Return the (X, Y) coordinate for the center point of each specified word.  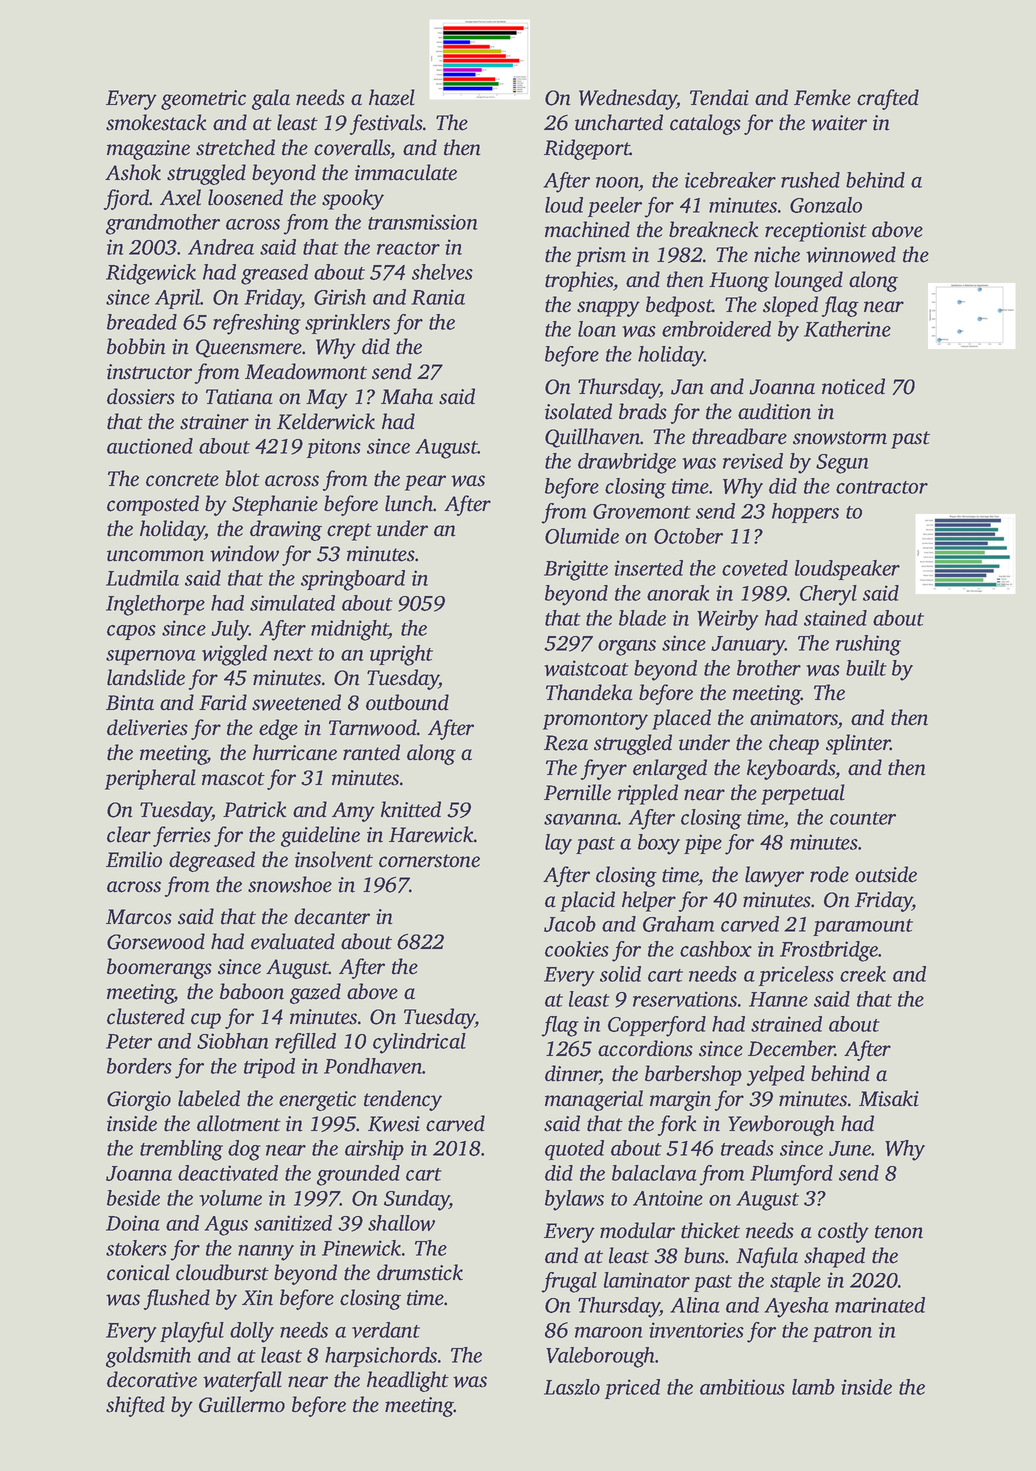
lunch (409, 503)
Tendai (719, 97)
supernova (151, 657)
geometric (203, 100)
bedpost (679, 306)
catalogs (705, 124)
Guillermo (242, 1404)
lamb (813, 1387)
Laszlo (572, 1387)
